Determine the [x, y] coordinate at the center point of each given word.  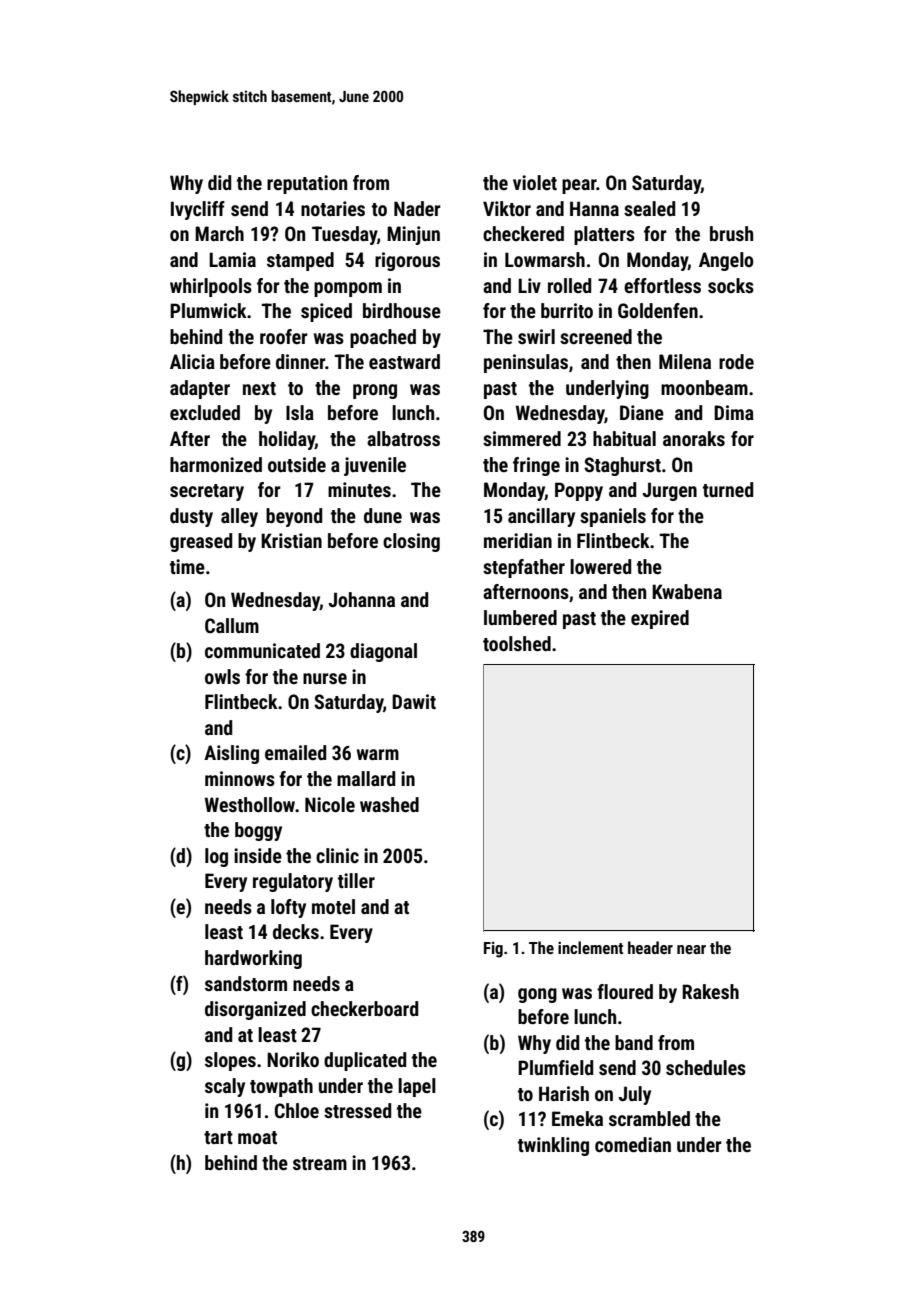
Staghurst [622, 466]
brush [731, 233]
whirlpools [211, 287]
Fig [493, 950]
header [650, 947]
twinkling [553, 1146]
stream [320, 1163]
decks [296, 931]
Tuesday [344, 235]
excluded [205, 412]
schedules [706, 1067]
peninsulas [526, 363]
